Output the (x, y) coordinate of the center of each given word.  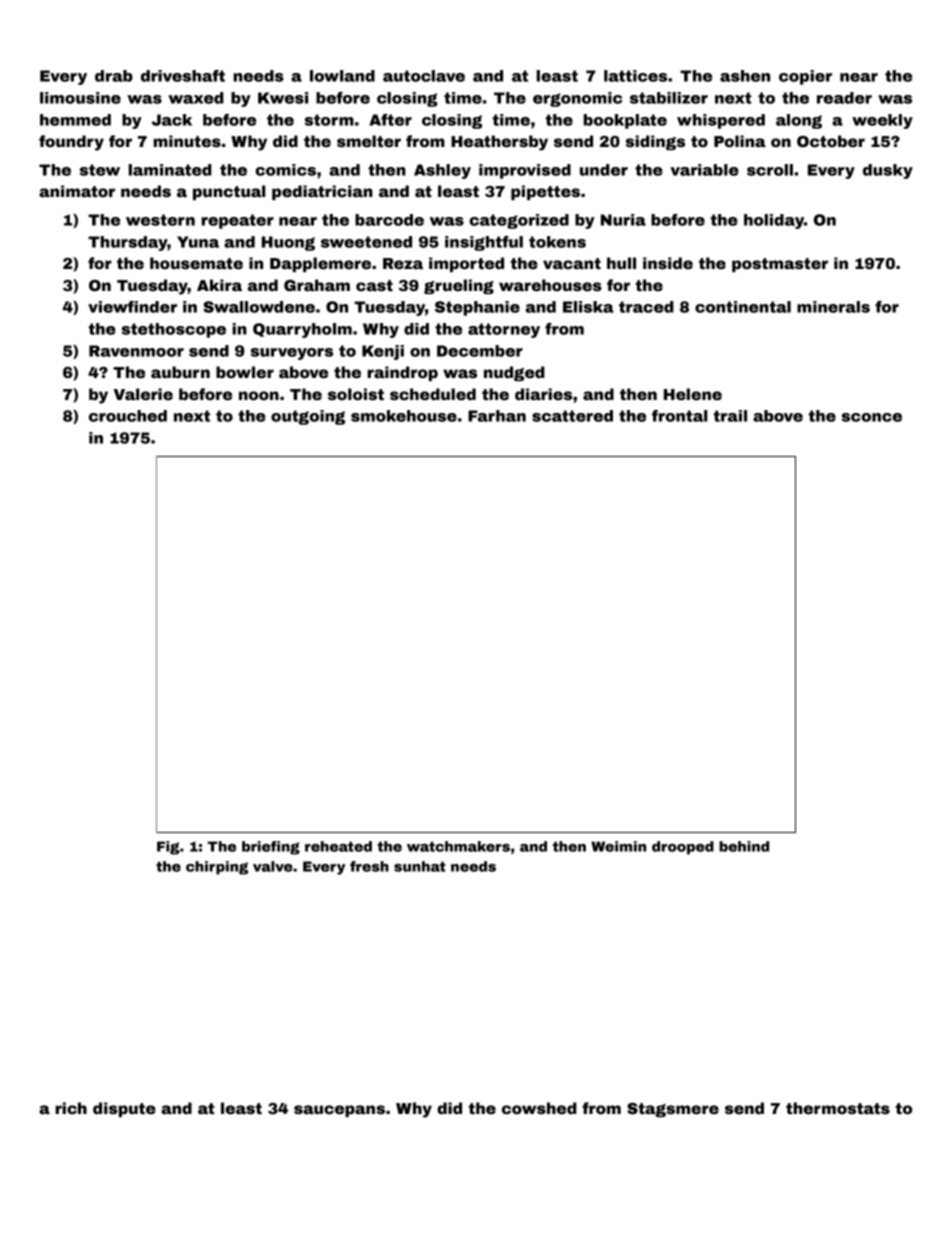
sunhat (420, 866)
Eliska (588, 307)
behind (744, 846)
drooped (683, 848)
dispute (124, 1109)
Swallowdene (259, 307)
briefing (271, 848)
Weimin (618, 846)
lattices (635, 76)
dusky (888, 171)
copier (805, 77)
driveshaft (183, 76)
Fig (168, 848)
